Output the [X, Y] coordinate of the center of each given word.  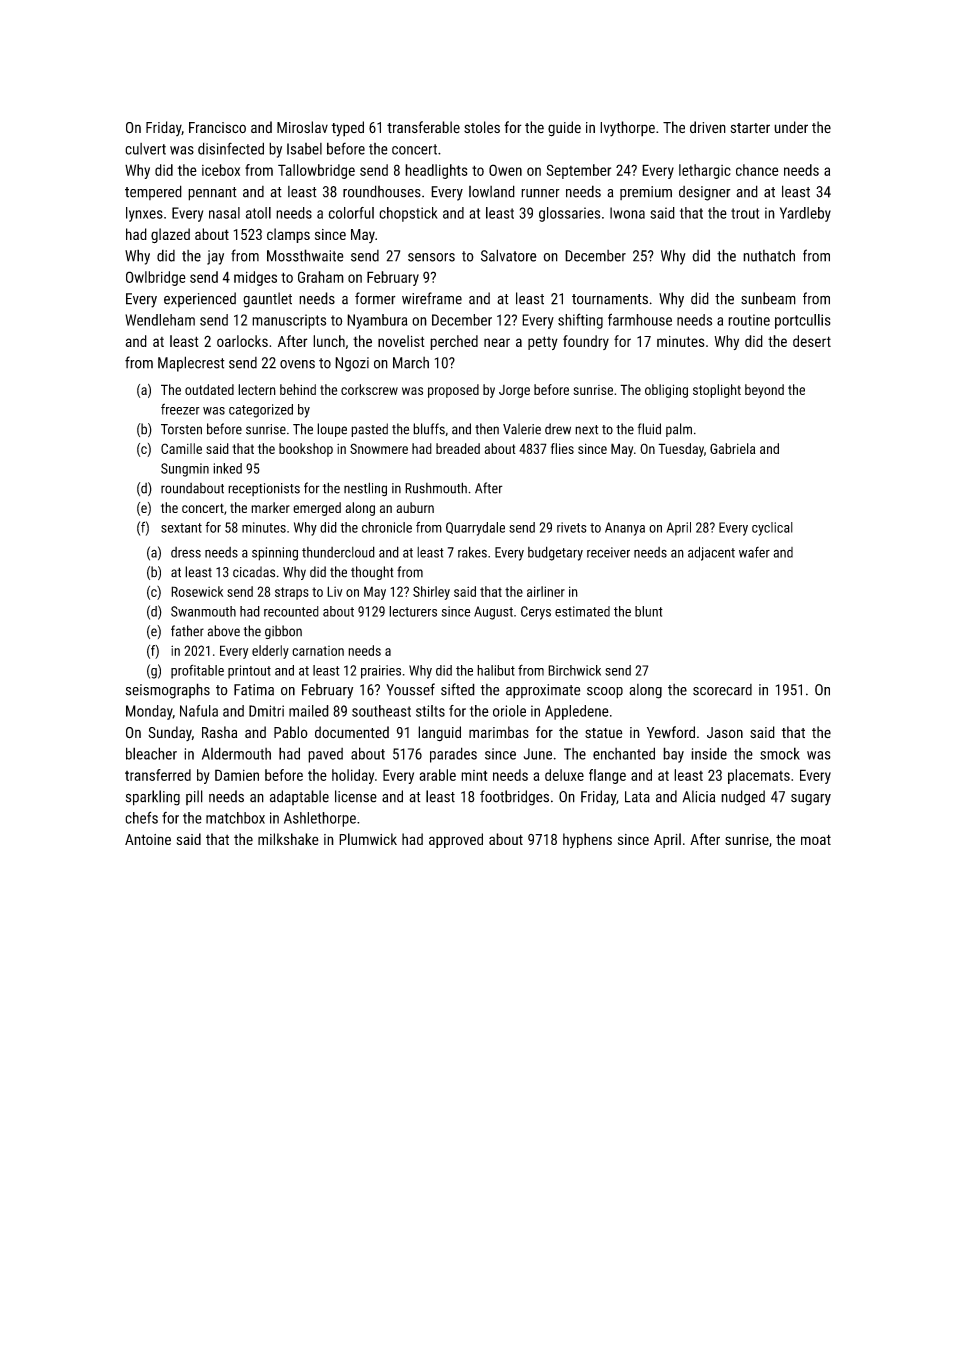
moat [816, 839]
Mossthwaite [305, 255]
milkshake [288, 839]
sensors [431, 257]
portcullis [803, 321]
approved [456, 840]
